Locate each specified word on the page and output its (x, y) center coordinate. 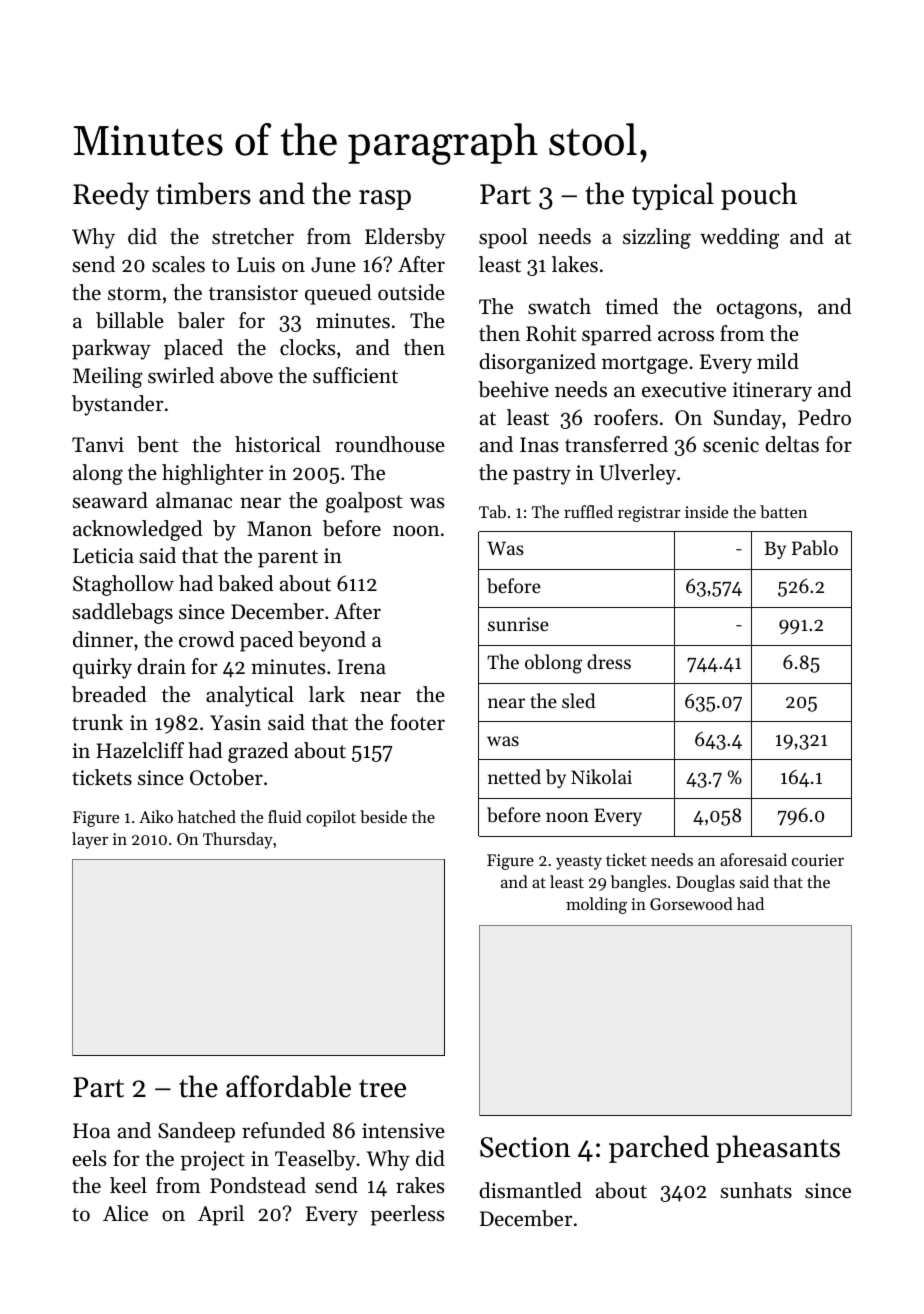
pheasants (778, 1149)
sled (579, 700)
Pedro (824, 417)
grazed (258, 752)
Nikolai (601, 776)
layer (90, 840)
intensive (403, 1131)
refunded (283, 1130)
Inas (539, 445)
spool (503, 238)
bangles (638, 883)
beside (383, 816)
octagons (757, 310)
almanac (194, 500)
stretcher (253, 236)
